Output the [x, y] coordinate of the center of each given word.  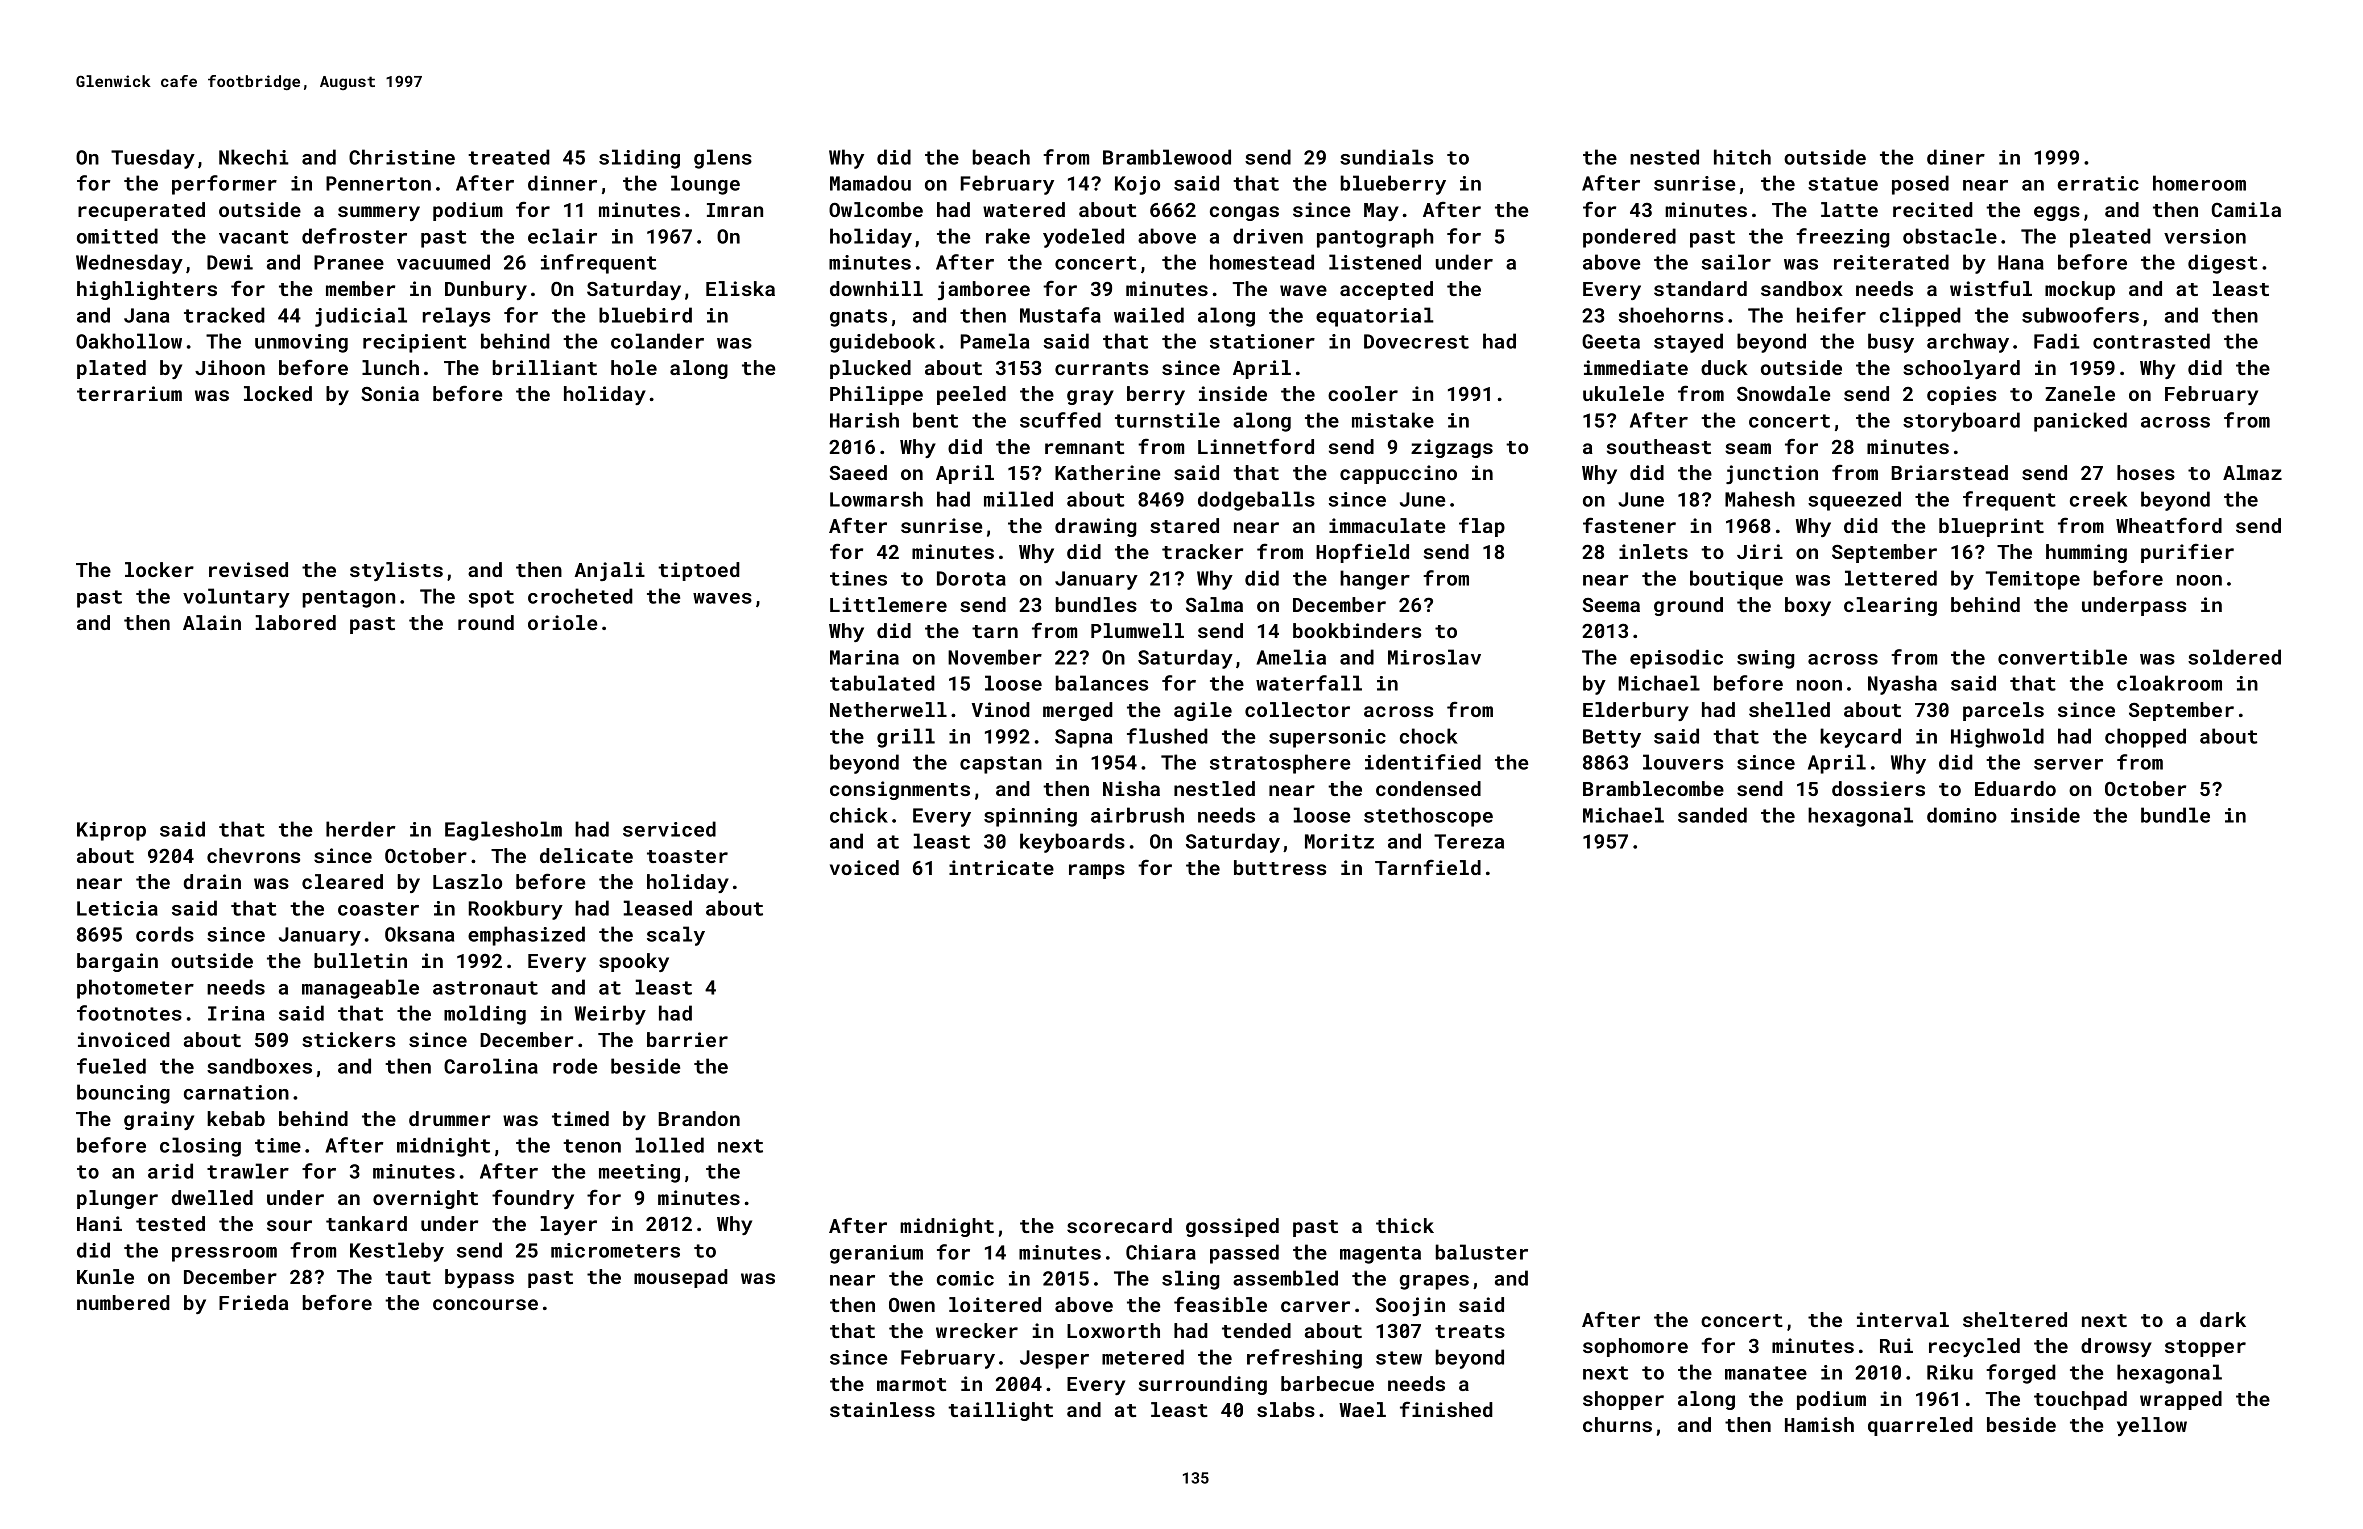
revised [248, 569]
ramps [1097, 871]
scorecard [1119, 1225]
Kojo [1137, 185]
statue [1843, 184]
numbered [123, 1302]
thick [1405, 1225]
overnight [425, 1199]
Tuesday [153, 159]
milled [1018, 499]
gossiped [1232, 1227]
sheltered [2015, 1319]
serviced [669, 829]
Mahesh [1760, 499]
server [2068, 764]
